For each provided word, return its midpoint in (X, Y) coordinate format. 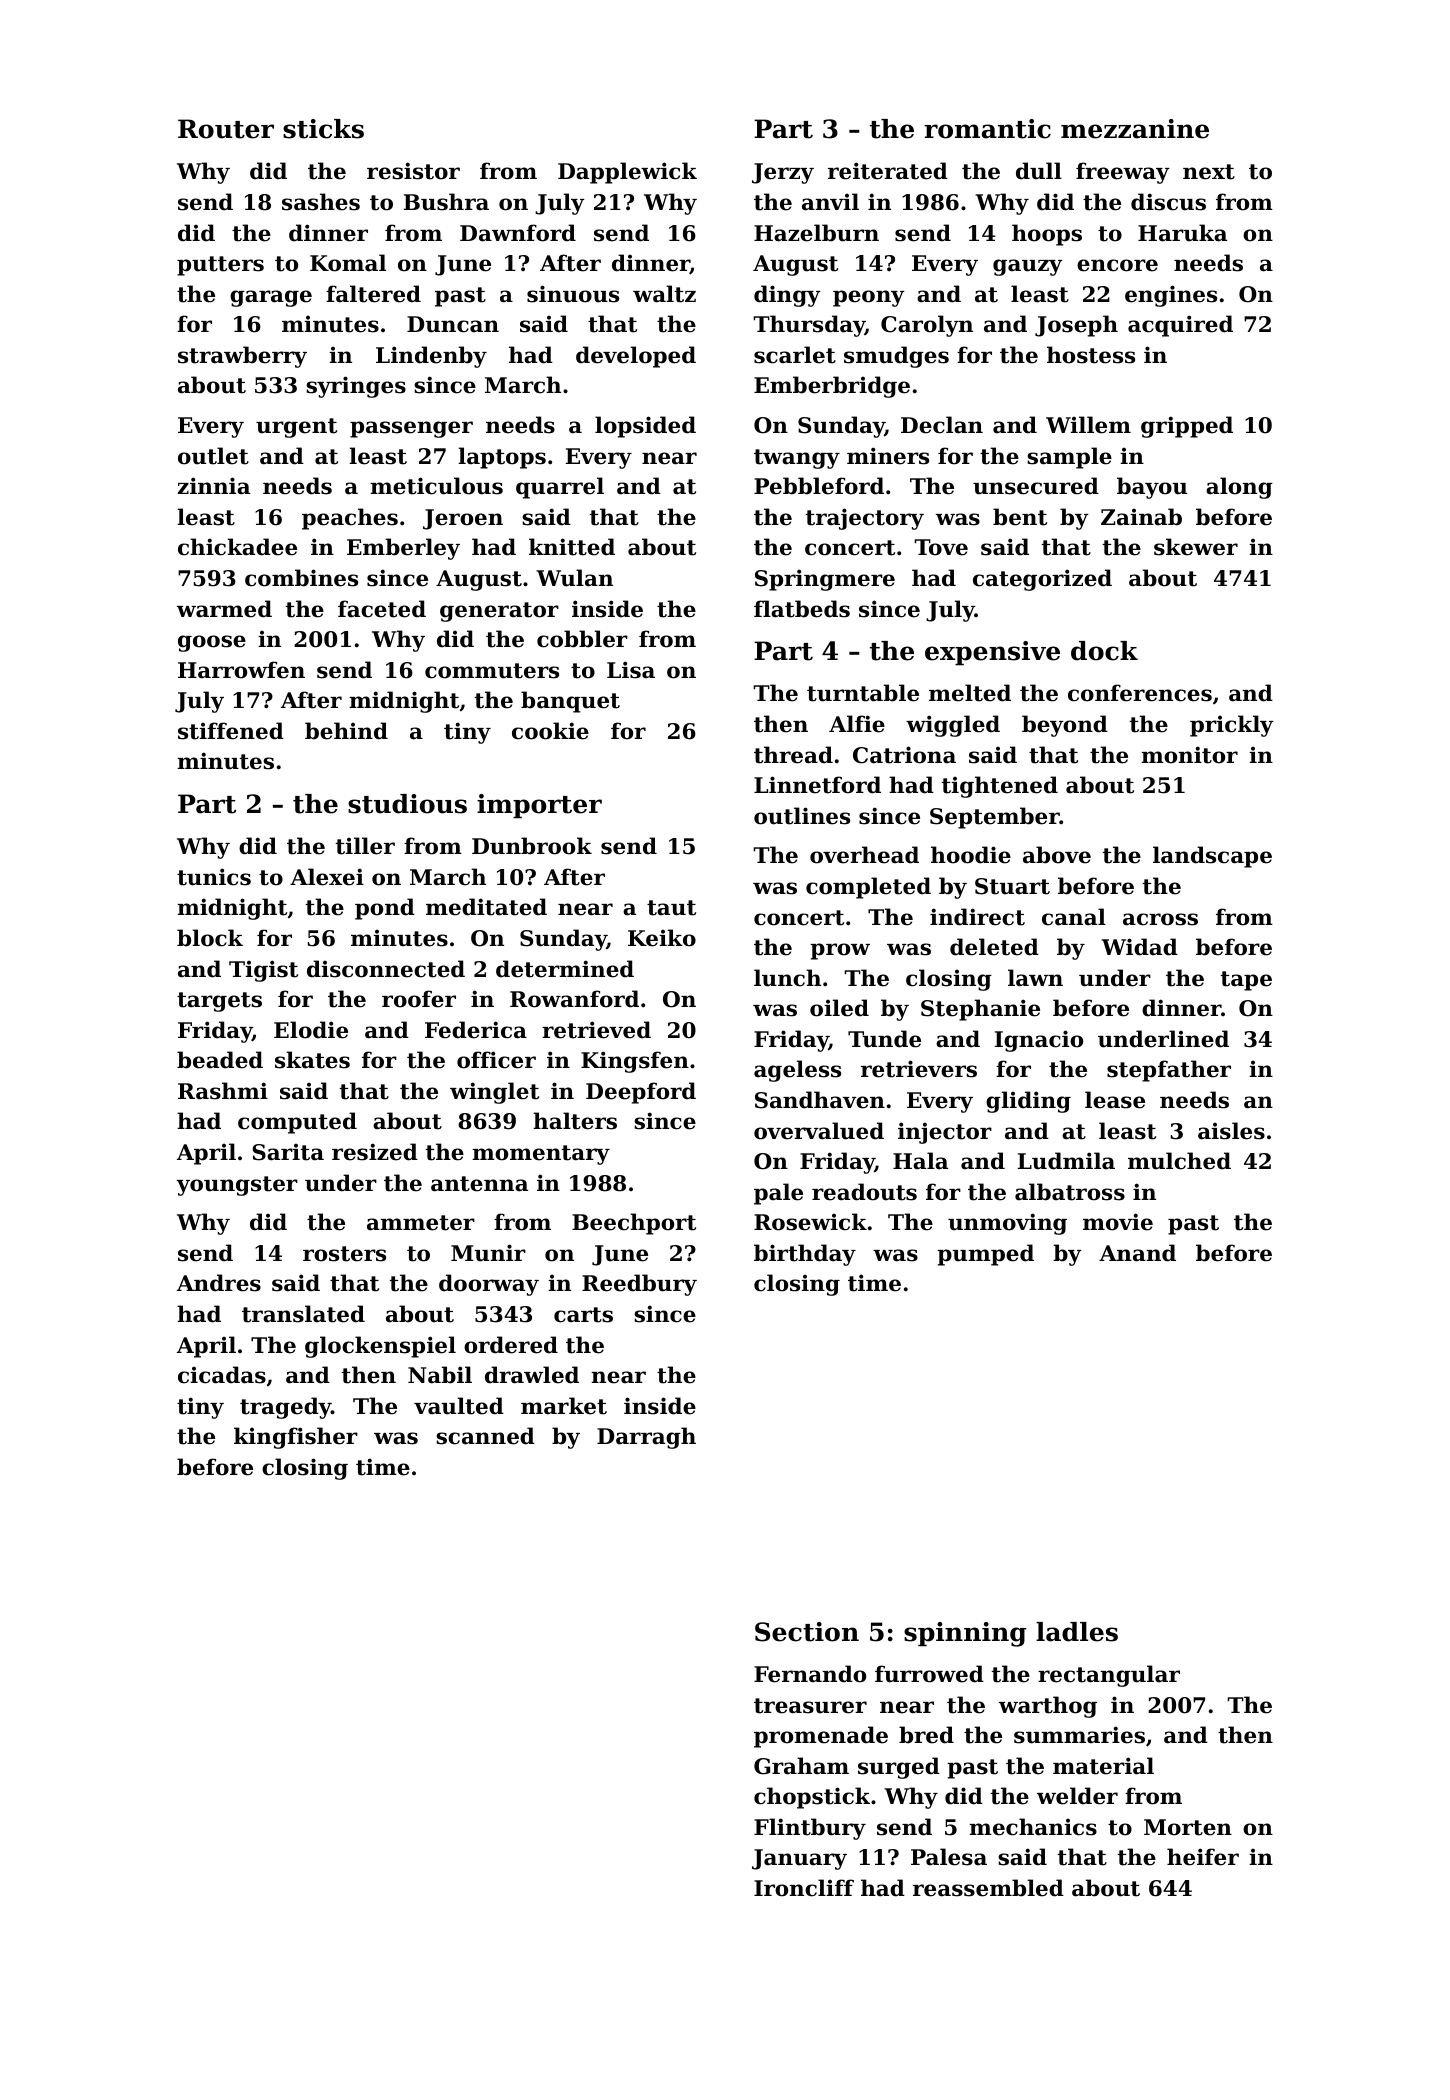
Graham (801, 1766)
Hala (920, 1161)
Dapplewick (627, 173)
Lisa (631, 670)
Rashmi (223, 1091)
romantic (987, 129)
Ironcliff (804, 1888)
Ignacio (1039, 1041)
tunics (214, 877)
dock (1104, 651)
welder (1077, 1796)
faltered (373, 294)
